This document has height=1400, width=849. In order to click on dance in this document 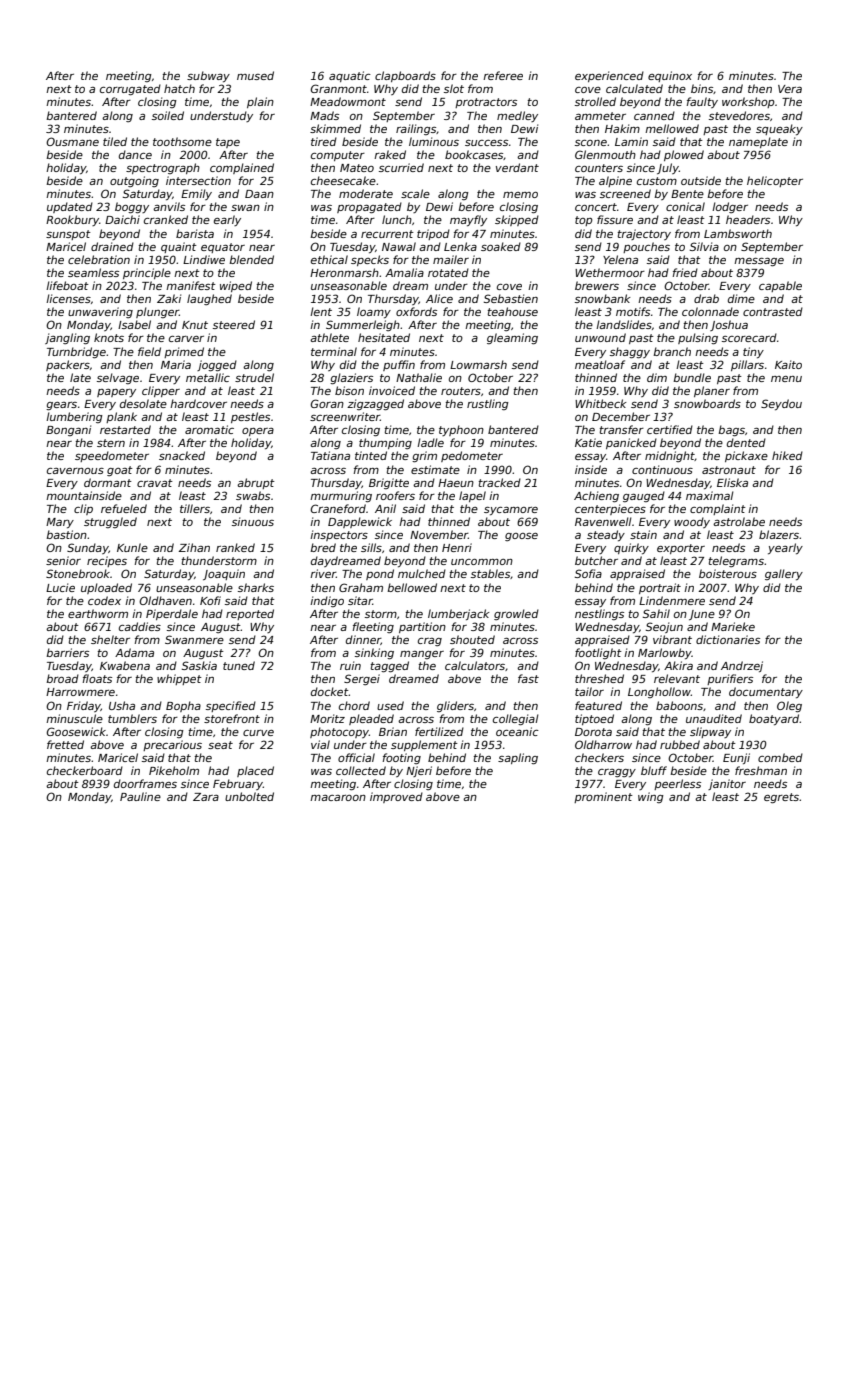, I will do `click(135, 154)`.
